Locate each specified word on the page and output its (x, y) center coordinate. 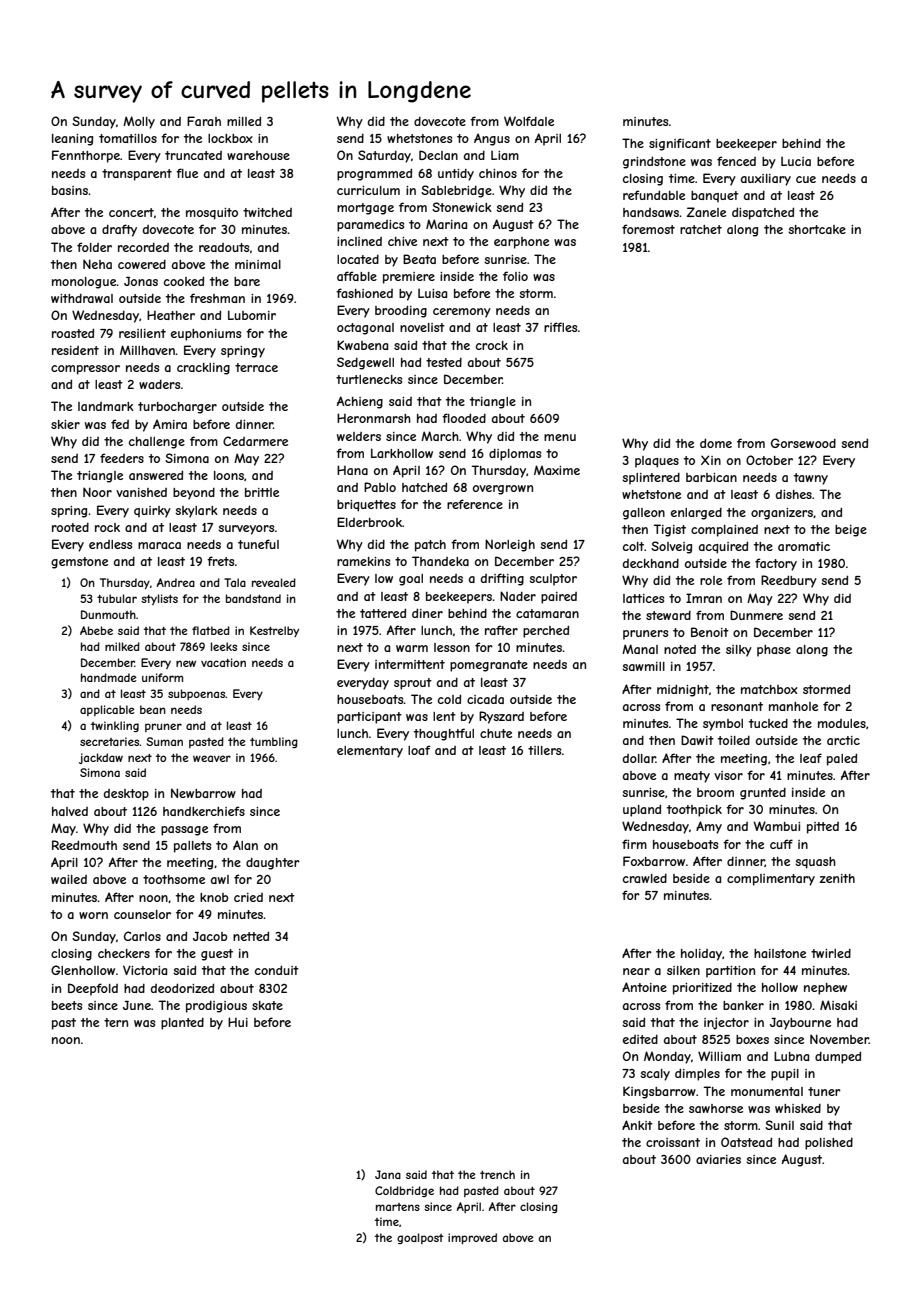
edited (640, 1039)
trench (497, 1174)
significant (680, 144)
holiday (701, 955)
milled (244, 121)
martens (398, 1207)
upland (642, 810)
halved (70, 811)
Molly (139, 122)
